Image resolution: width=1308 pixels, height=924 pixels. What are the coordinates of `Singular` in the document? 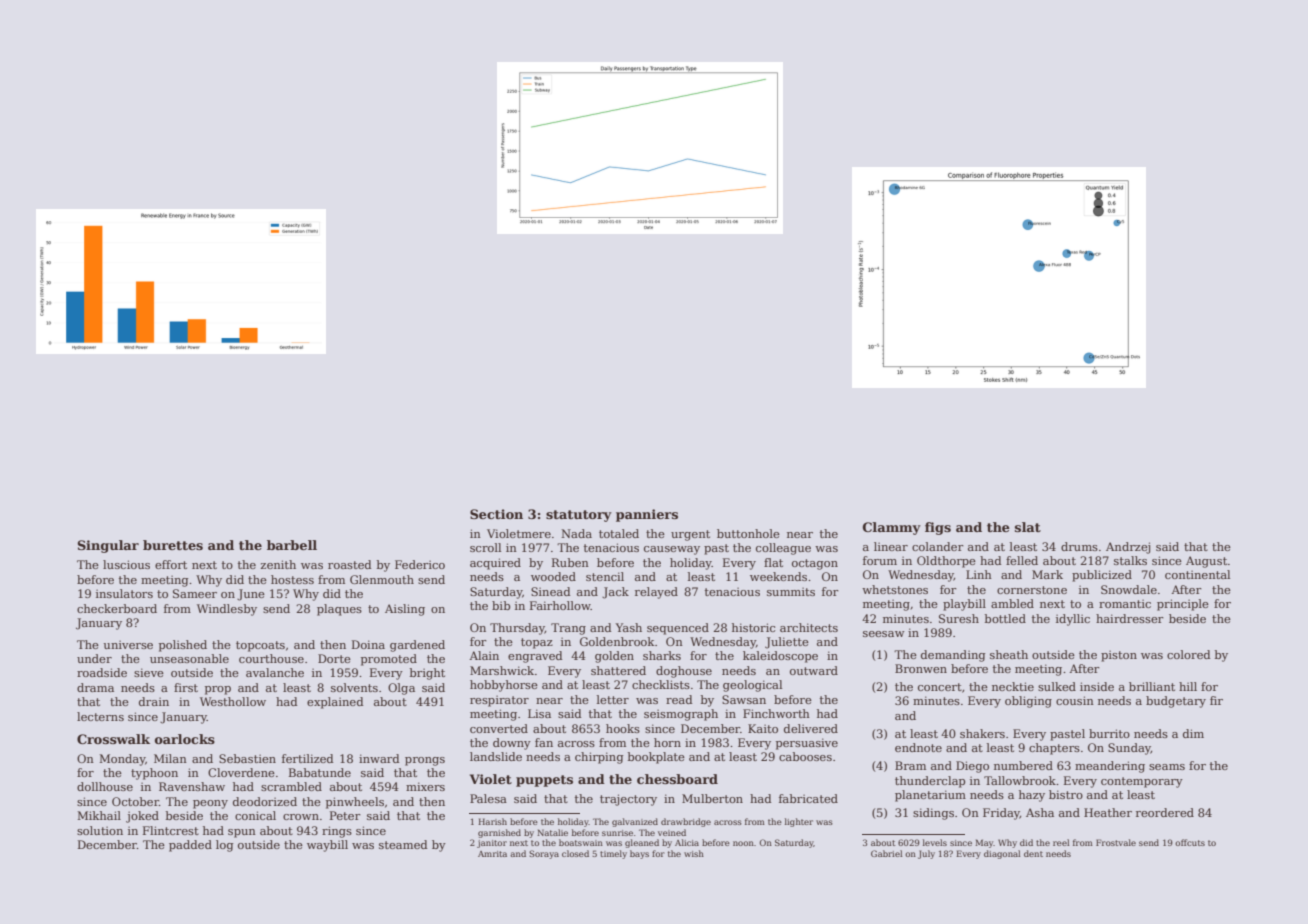 It's located at (108, 546).
